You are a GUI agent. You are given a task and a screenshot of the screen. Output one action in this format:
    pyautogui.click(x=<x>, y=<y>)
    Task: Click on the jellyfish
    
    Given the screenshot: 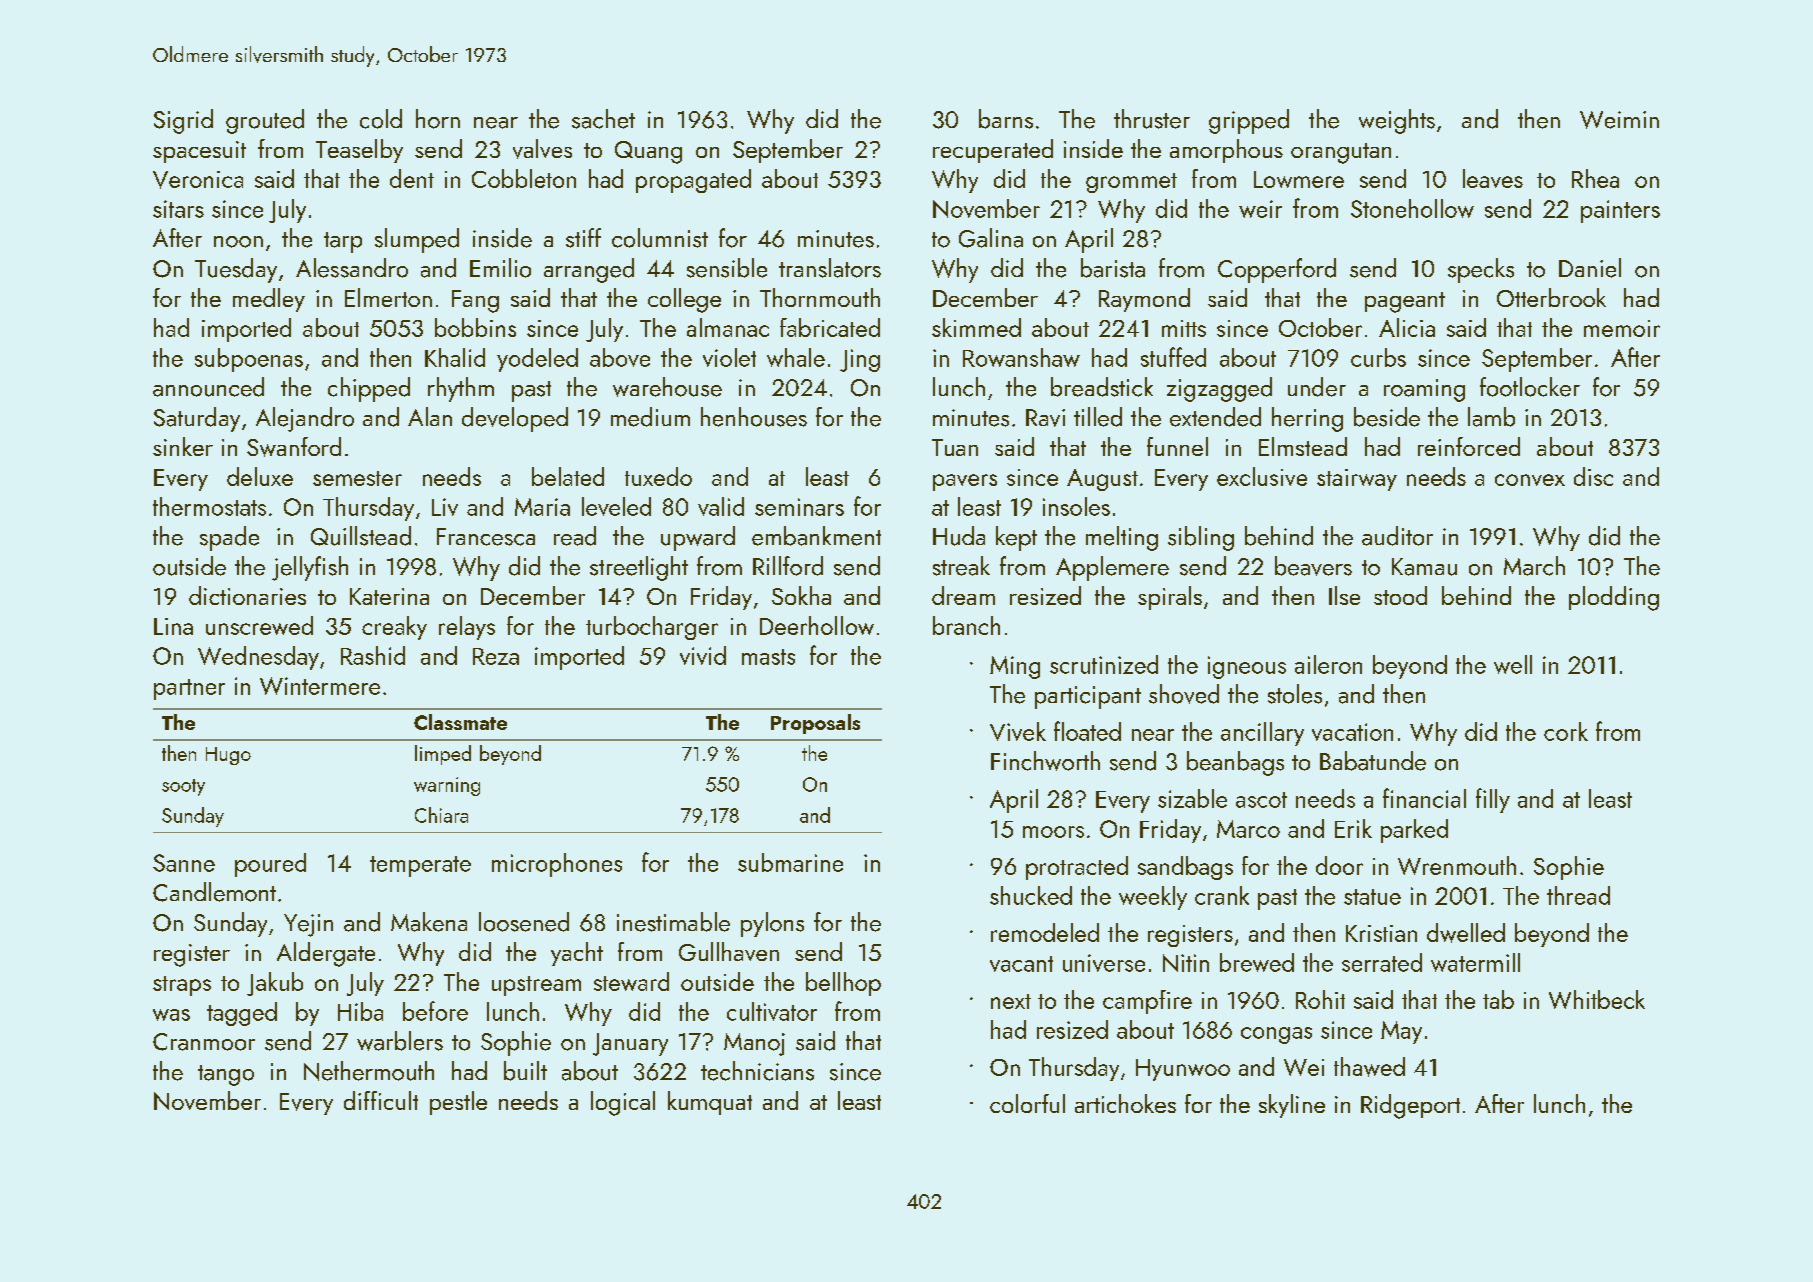 What is the action you would take?
    pyautogui.click(x=310, y=568)
